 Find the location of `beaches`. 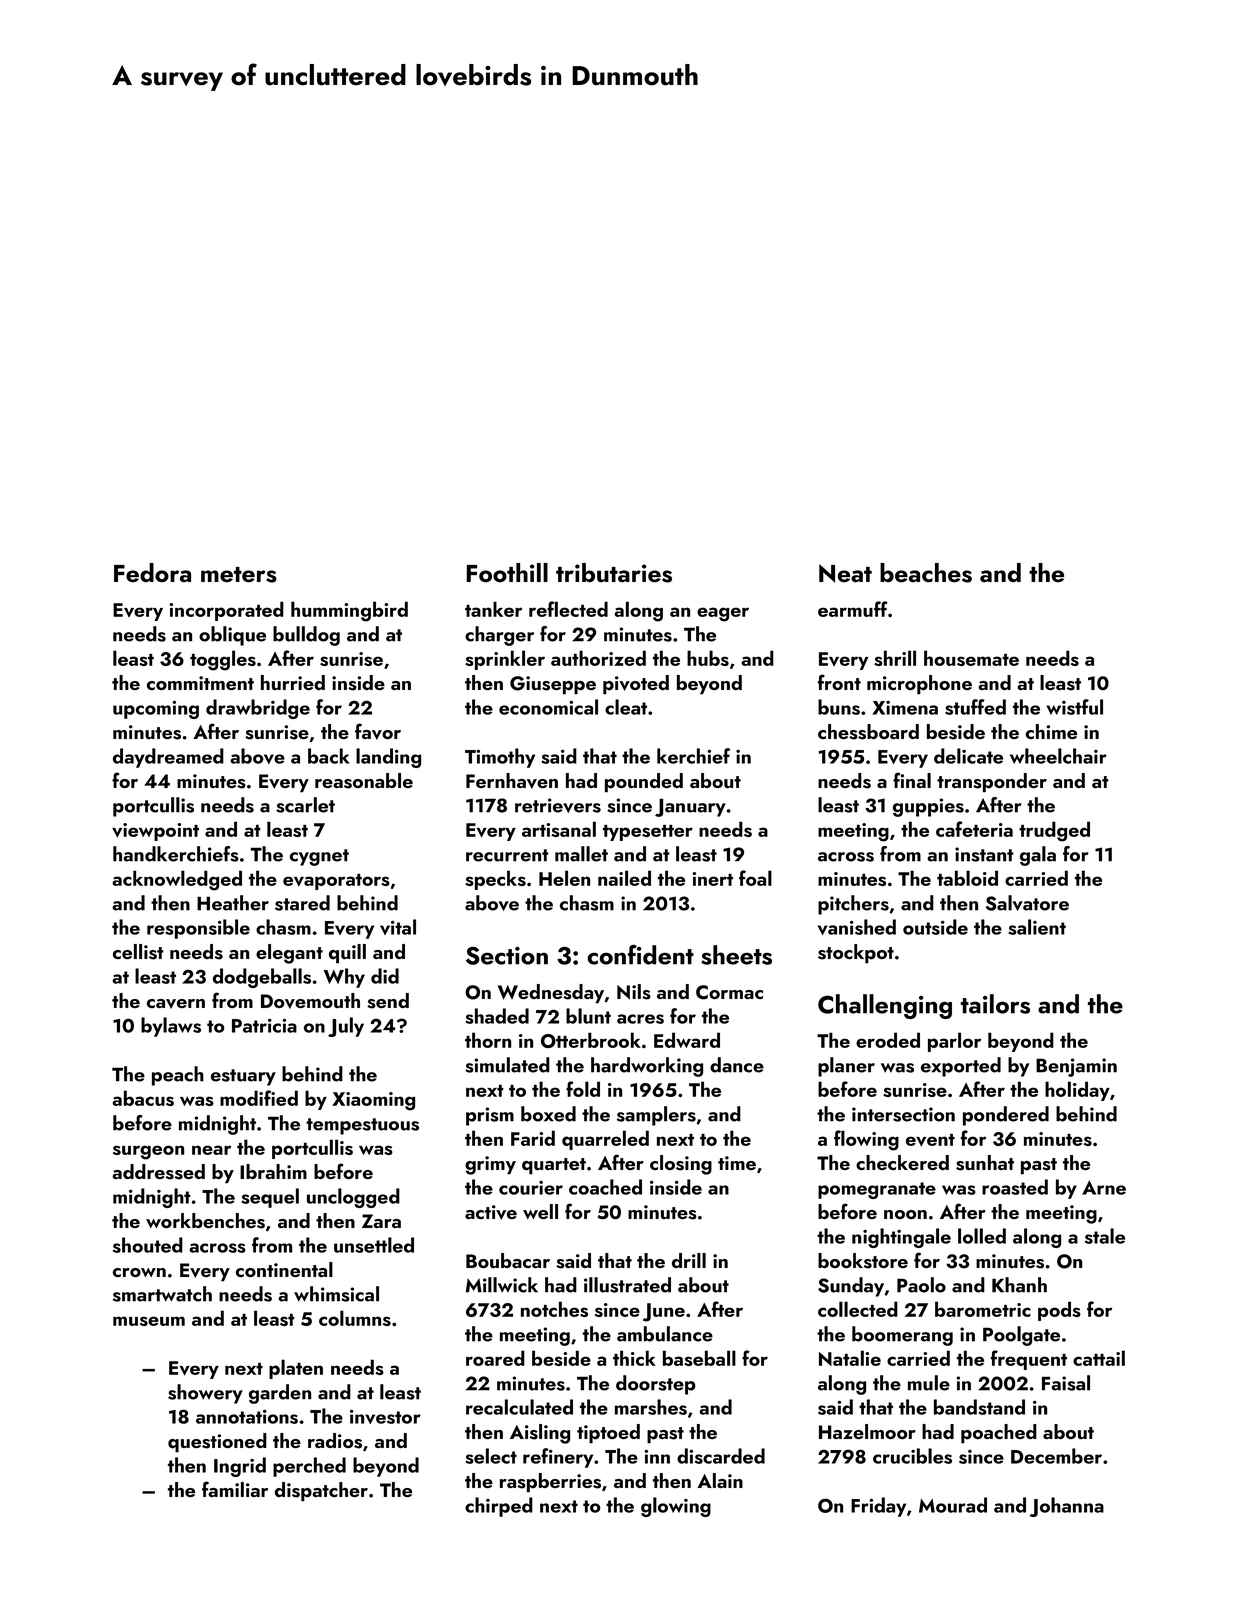

beaches is located at coordinates (926, 573).
